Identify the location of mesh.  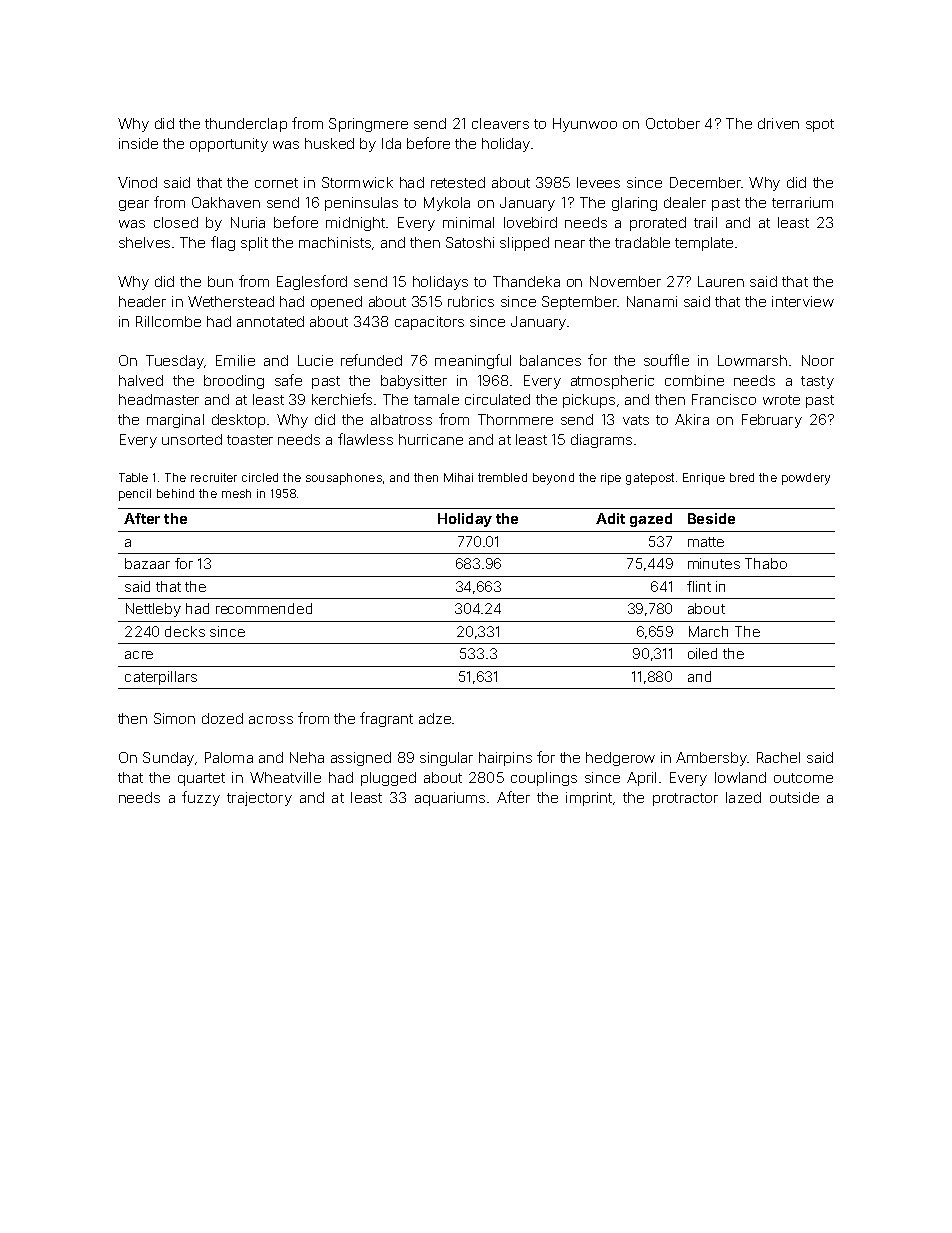
(236, 493).
